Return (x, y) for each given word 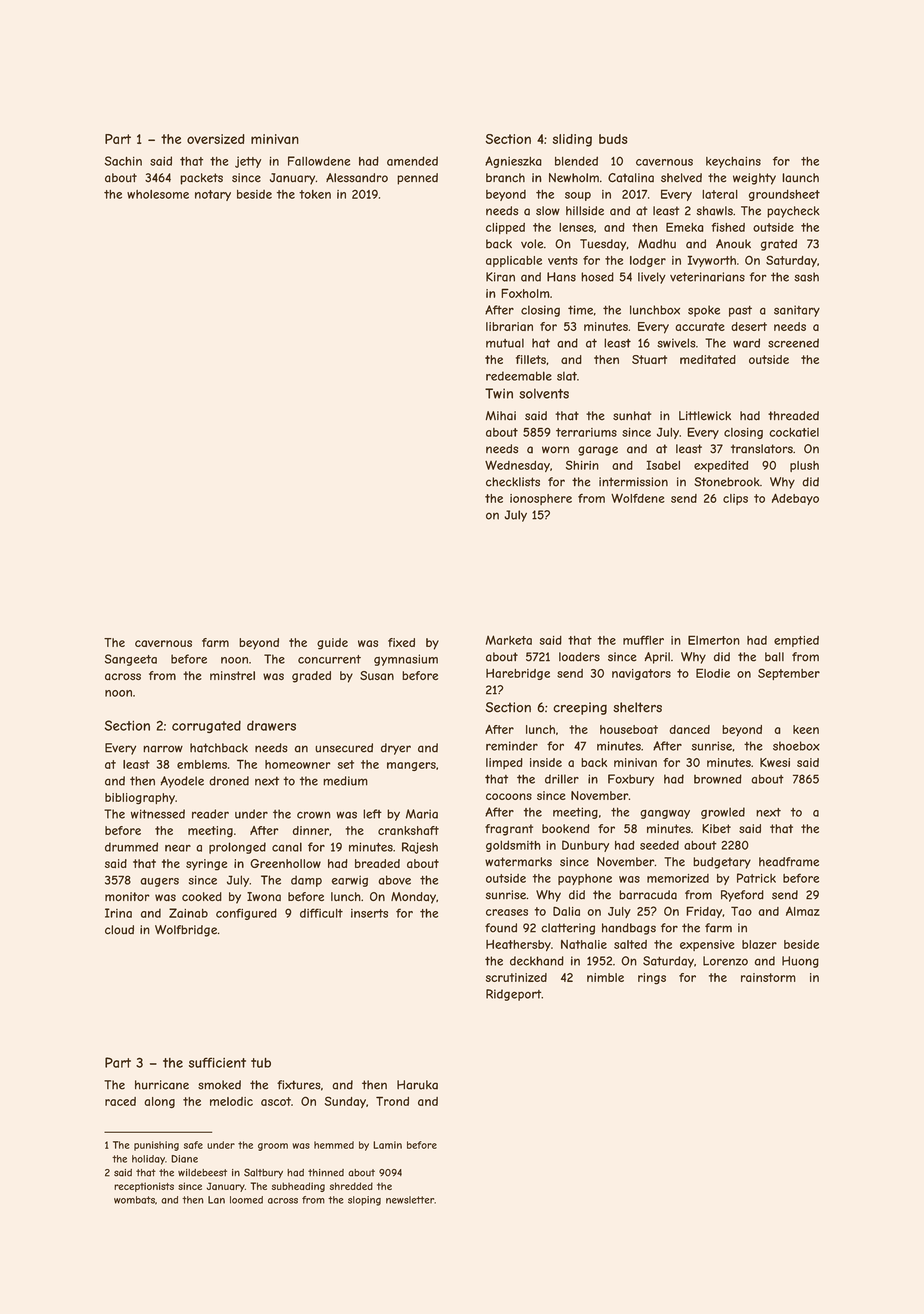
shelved (681, 178)
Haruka (417, 1085)
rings (652, 979)
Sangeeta (131, 660)
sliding (572, 140)
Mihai (501, 416)
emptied (796, 641)
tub (261, 1063)
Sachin (123, 161)
